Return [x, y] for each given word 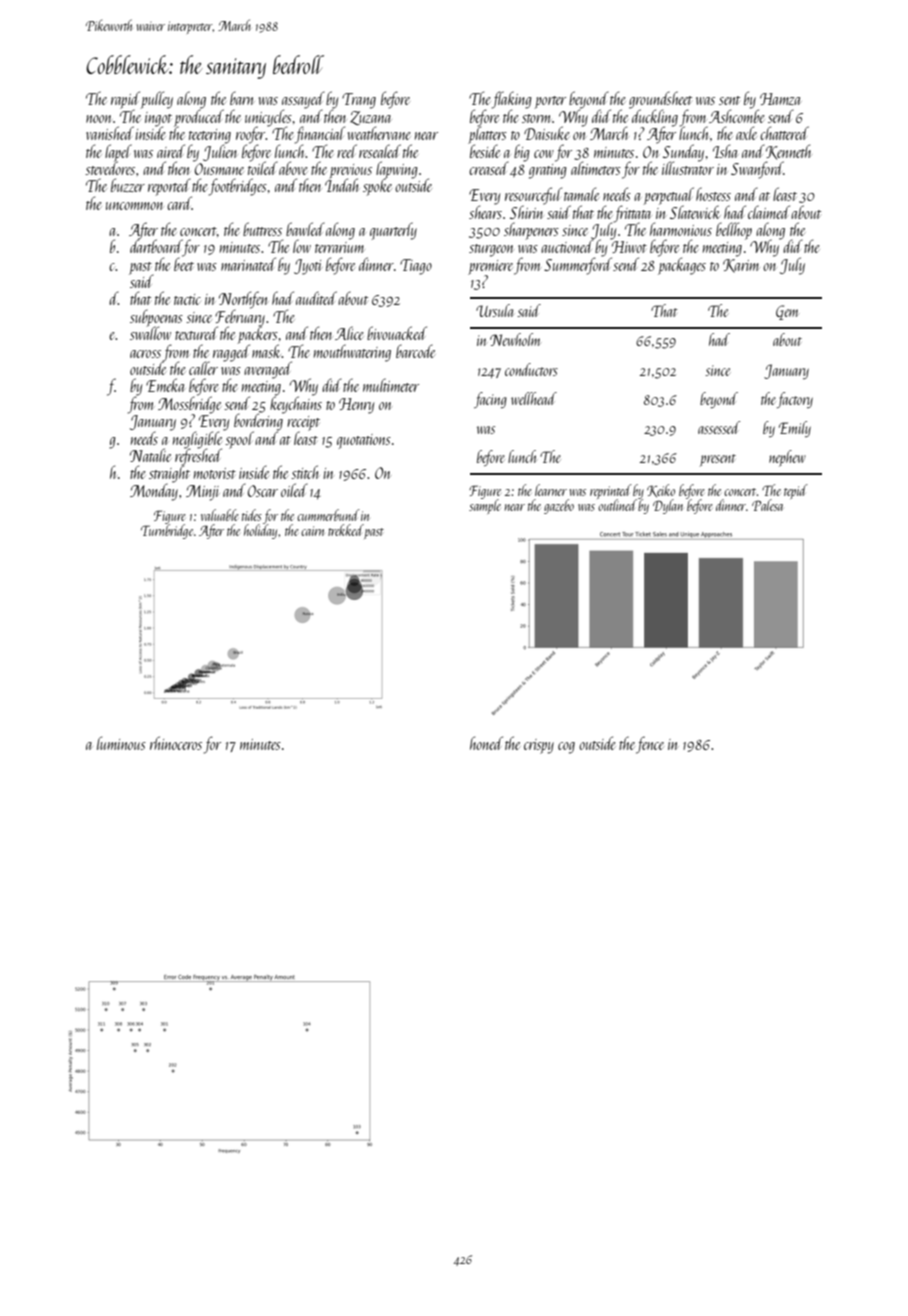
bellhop [734, 231]
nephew [787, 458]
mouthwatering [352, 353]
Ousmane [219, 169]
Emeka [165, 385]
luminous [121, 743]
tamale [581, 194]
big [522, 153]
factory [795, 400]
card [179, 203]
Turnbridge [167, 531]
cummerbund [328, 515]
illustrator [688, 168]
